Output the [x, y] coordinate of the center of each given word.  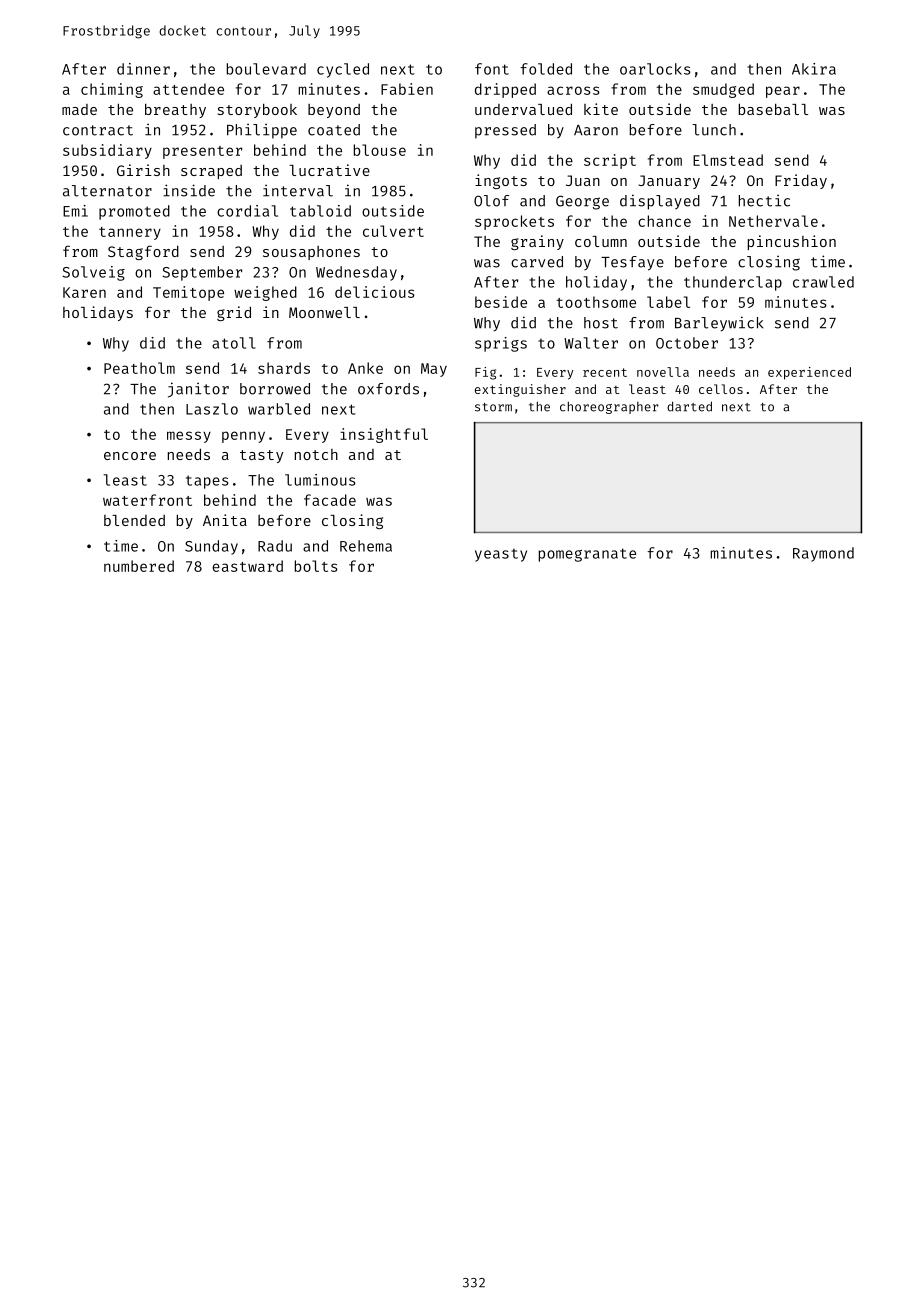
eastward [247, 566]
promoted [134, 212]
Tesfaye [632, 263]
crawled [823, 282]
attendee [188, 89]
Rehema [366, 546]
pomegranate [587, 555]
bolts [316, 566]
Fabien [407, 89]
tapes [207, 482]
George [582, 202]
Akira [814, 69]
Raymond [823, 554]
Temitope [188, 293]
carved [537, 262]
